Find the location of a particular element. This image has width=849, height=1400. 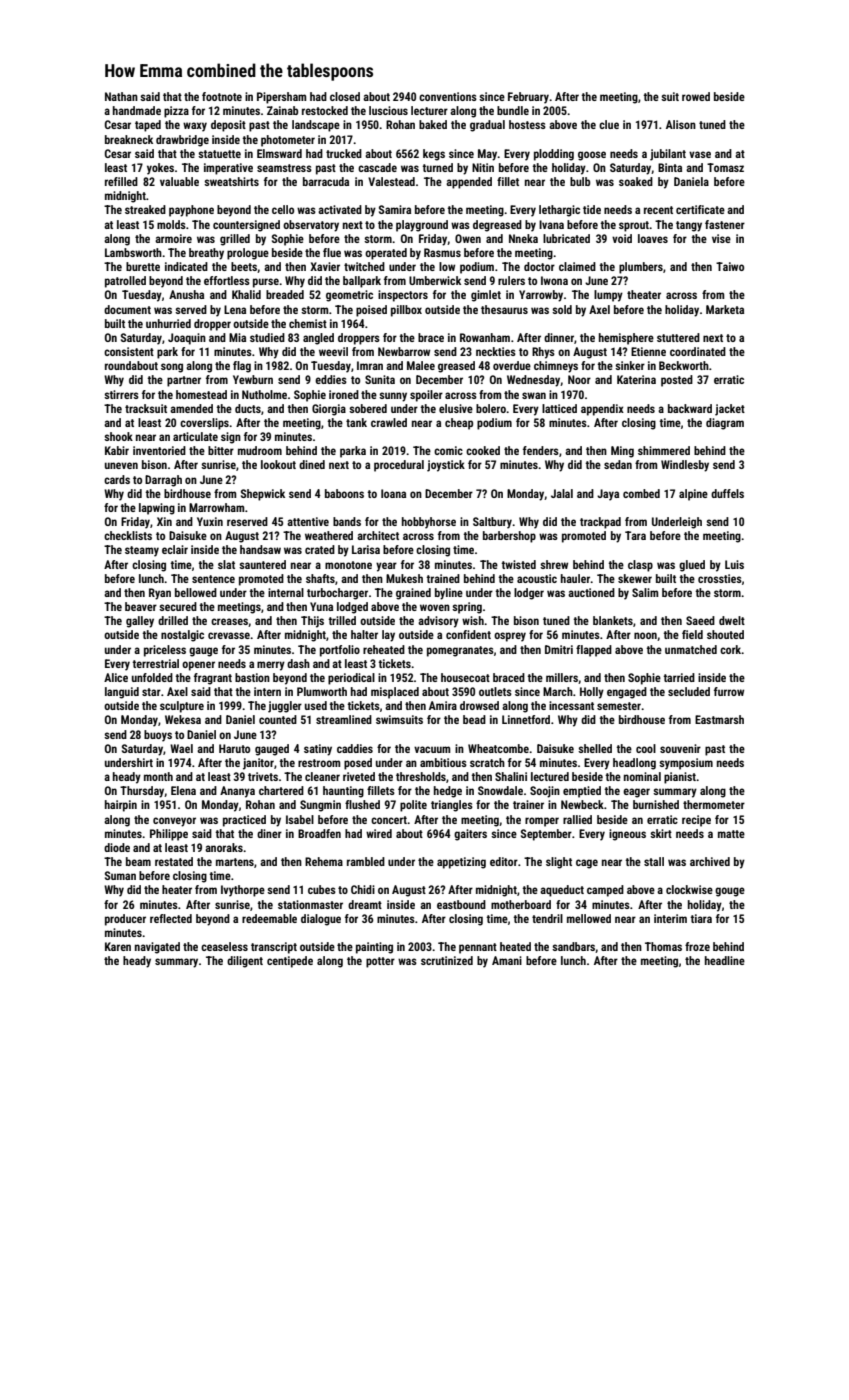

shimmered is located at coordinates (664, 450).
